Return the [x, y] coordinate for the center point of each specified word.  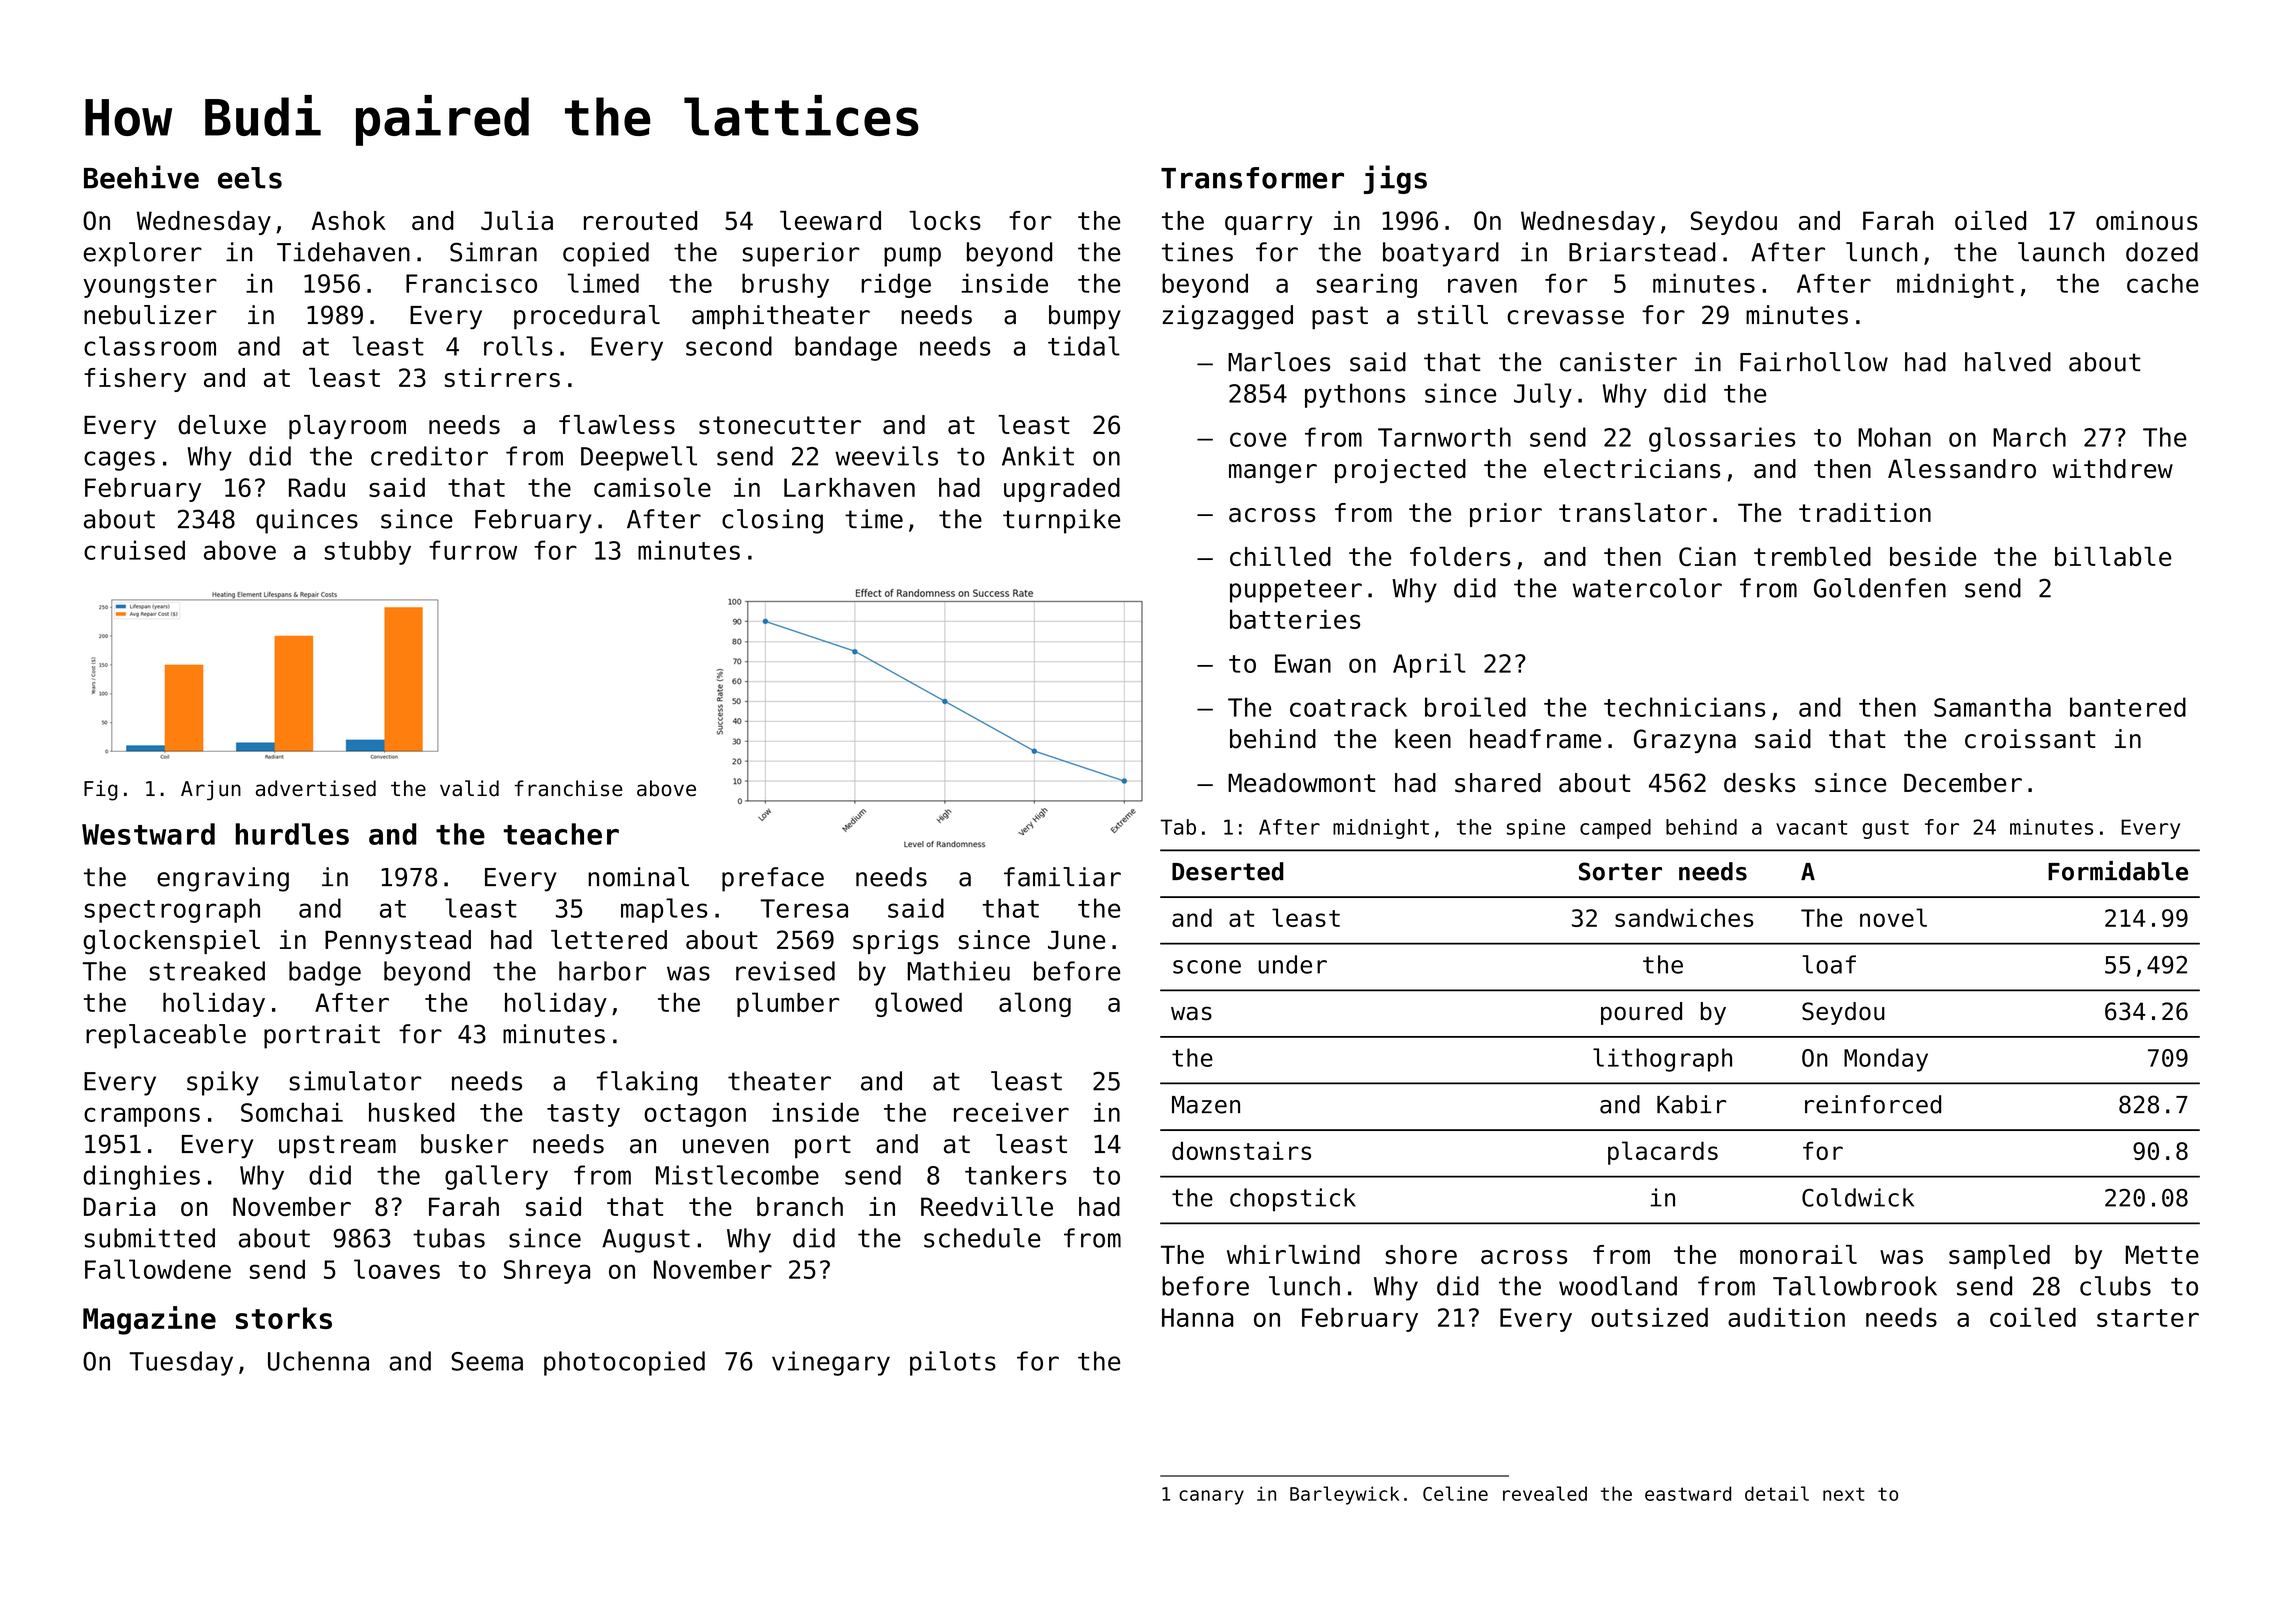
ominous [2147, 220]
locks [945, 220]
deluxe [222, 425]
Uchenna [318, 1361]
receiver [1011, 1112]
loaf [1829, 964]
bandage [846, 348]
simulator [355, 1081]
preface [773, 879]
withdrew [2113, 469]
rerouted [640, 220]
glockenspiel [171, 942]
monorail [1798, 1254]
